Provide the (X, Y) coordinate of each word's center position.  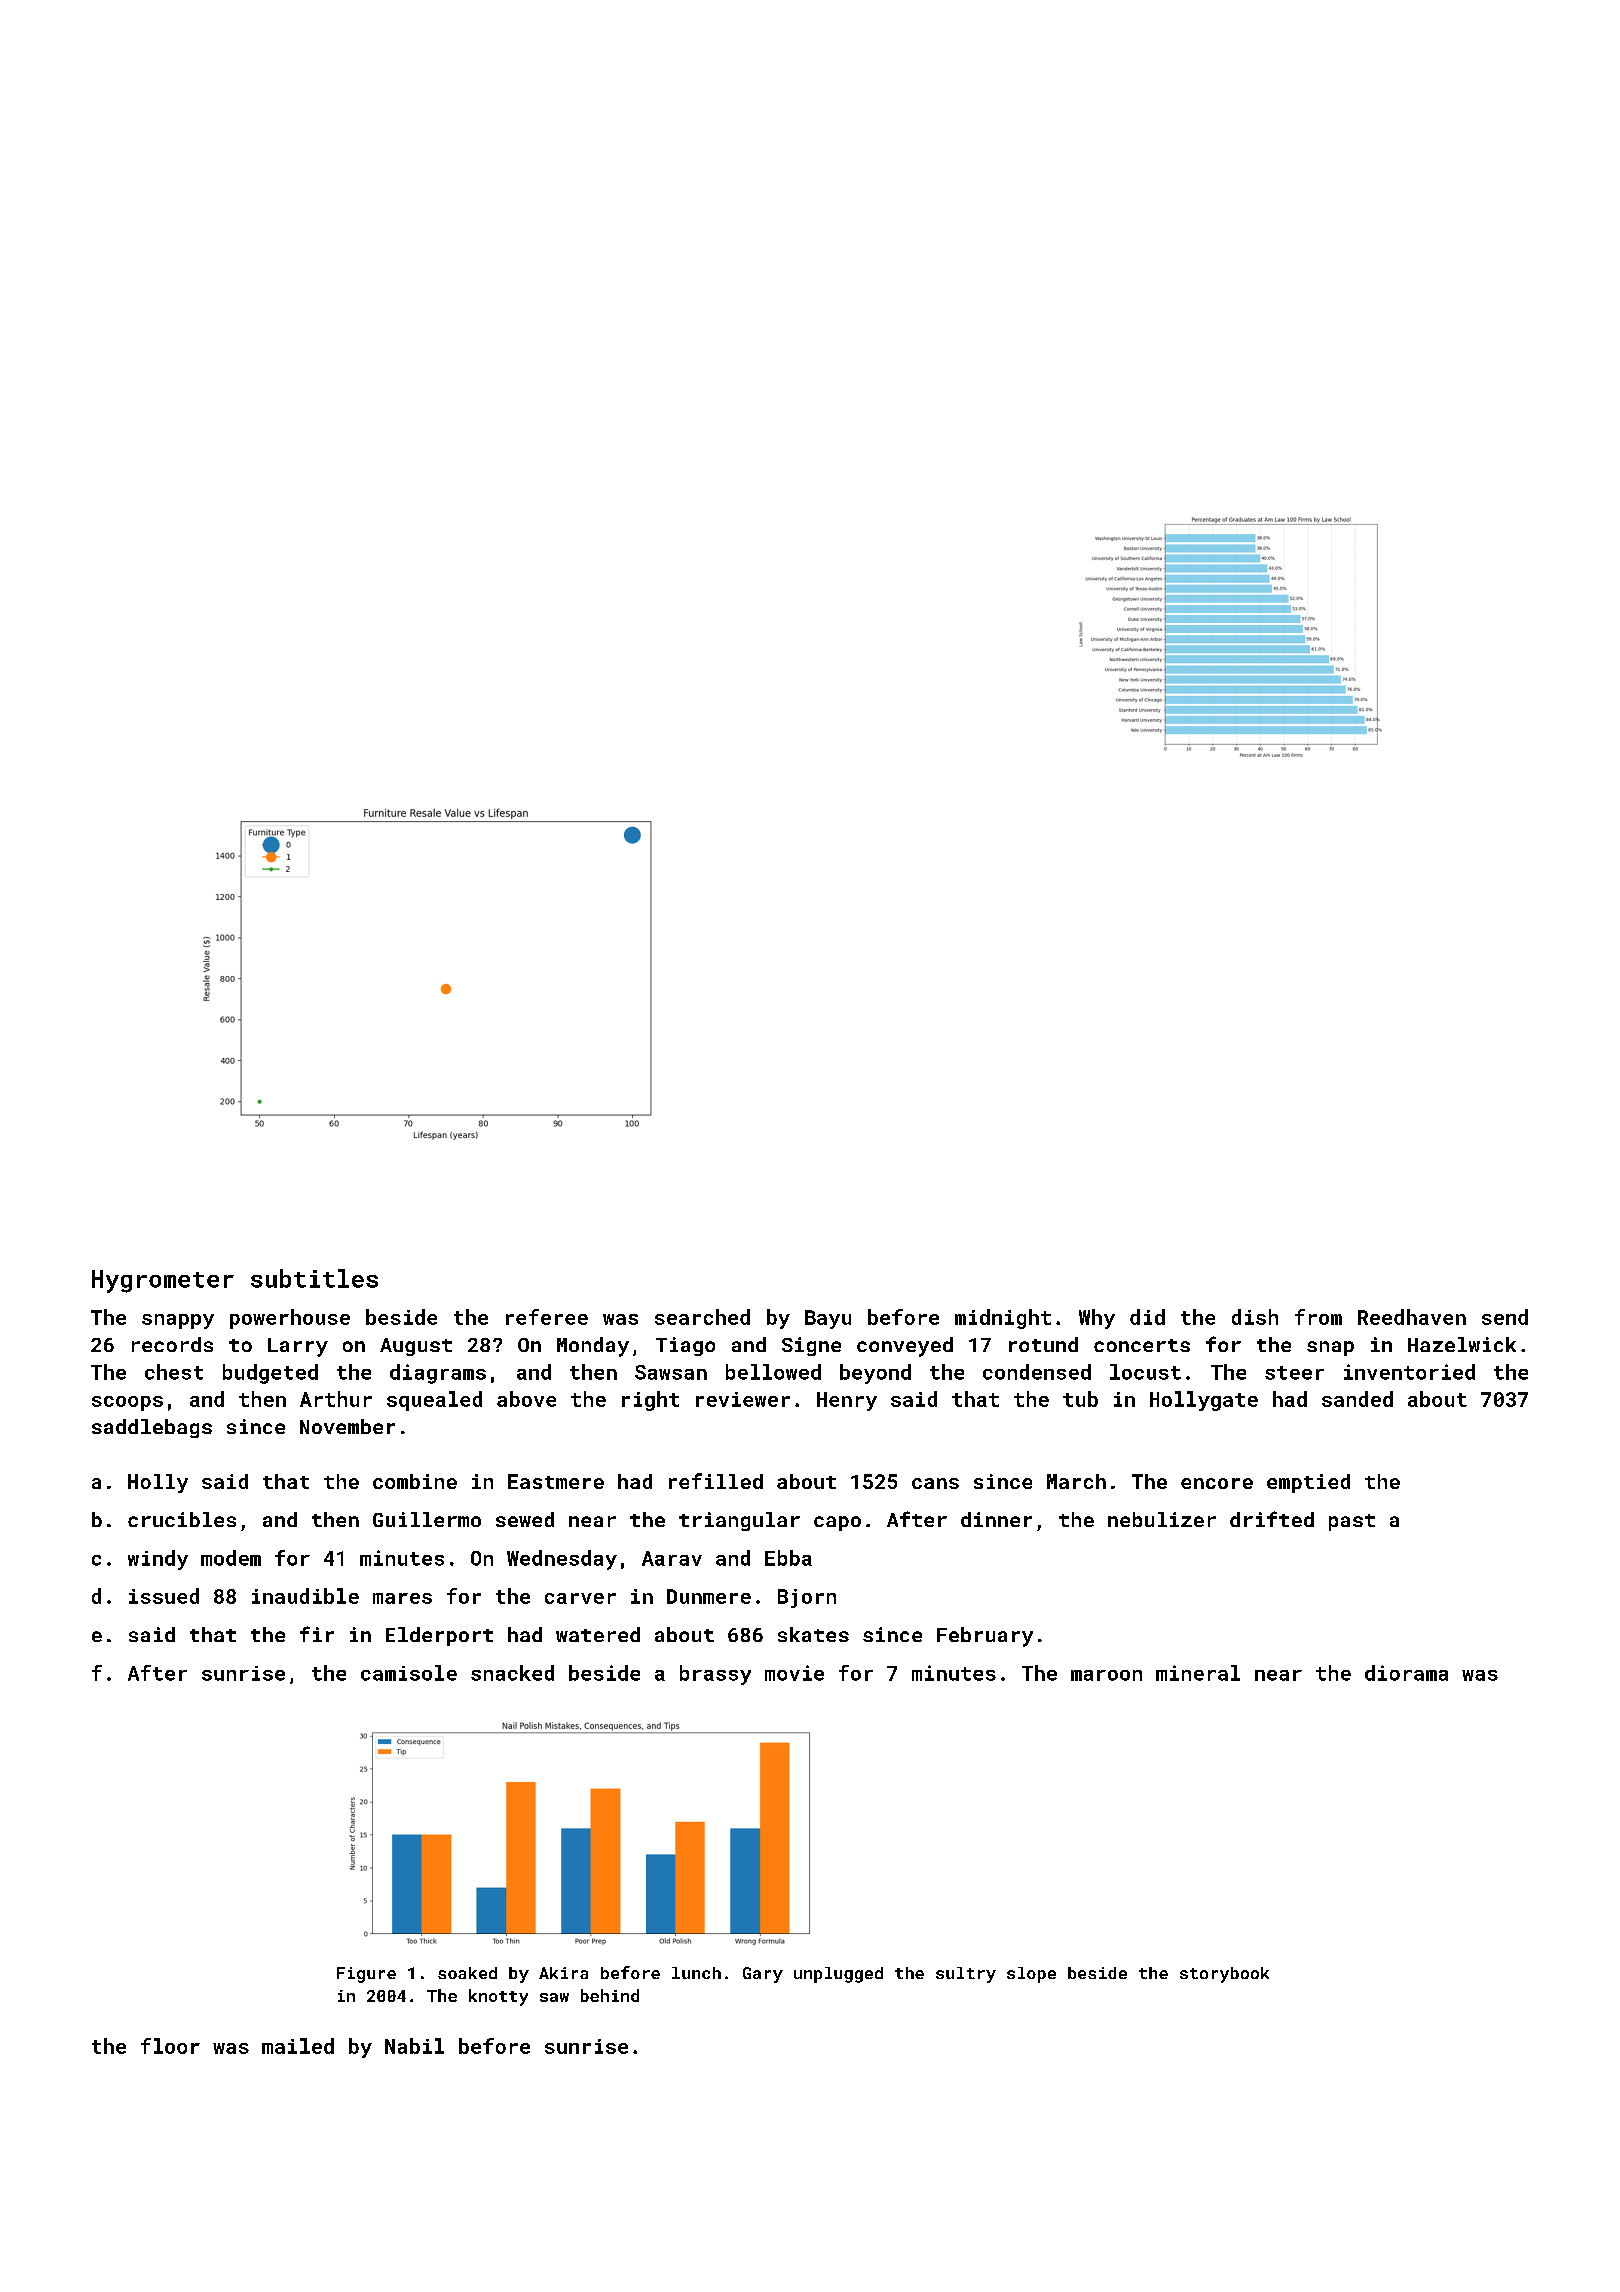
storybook (1224, 1975)
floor (170, 2046)
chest (174, 1372)
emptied (1308, 1483)
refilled (716, 1481)
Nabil (414, 2046)
